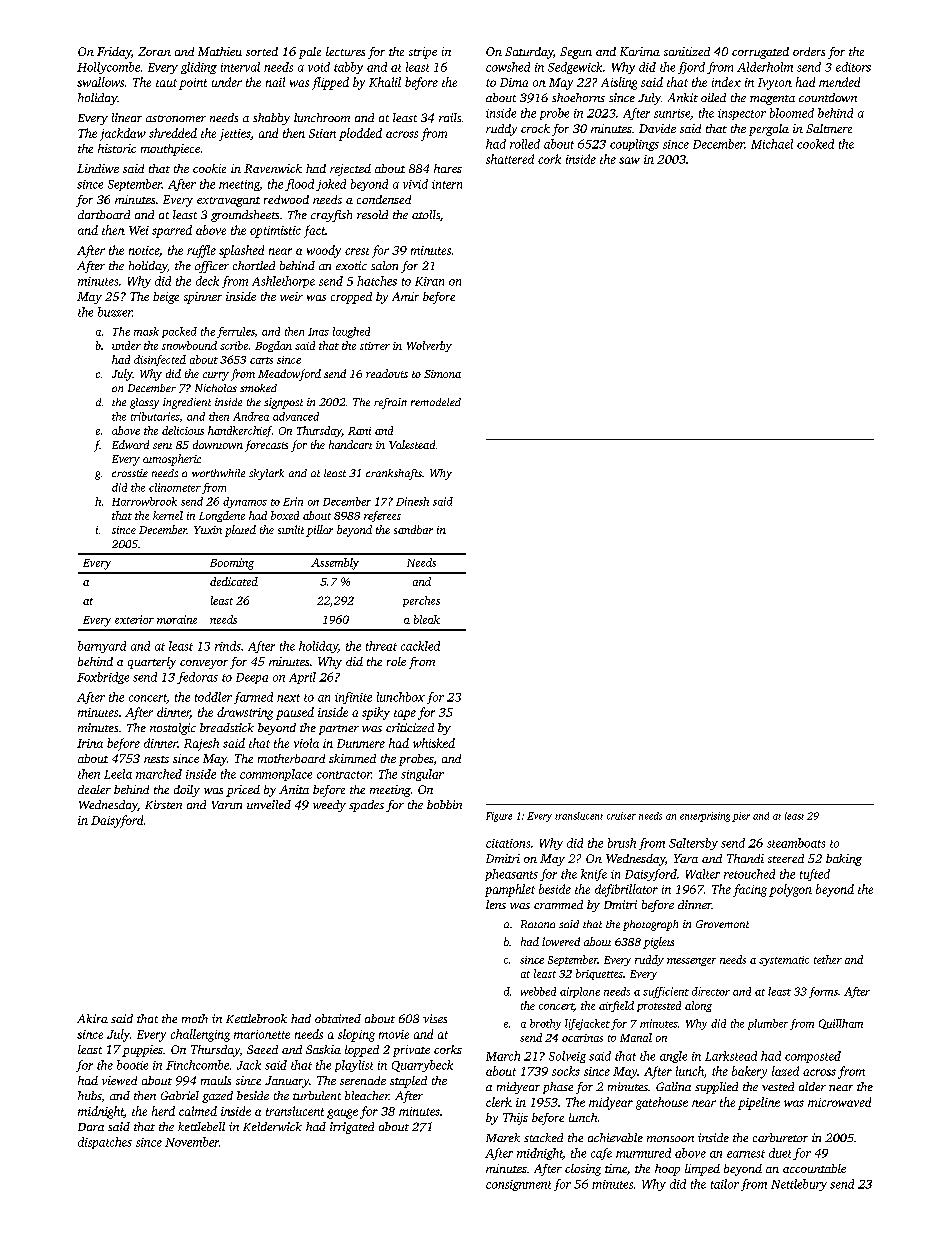 Image resolution: width=952 pixels, height=1233 pixels. What do you see at coordinates (809, 51) in the screenshot?
I see `orders` at bounding box center [809, 51].
